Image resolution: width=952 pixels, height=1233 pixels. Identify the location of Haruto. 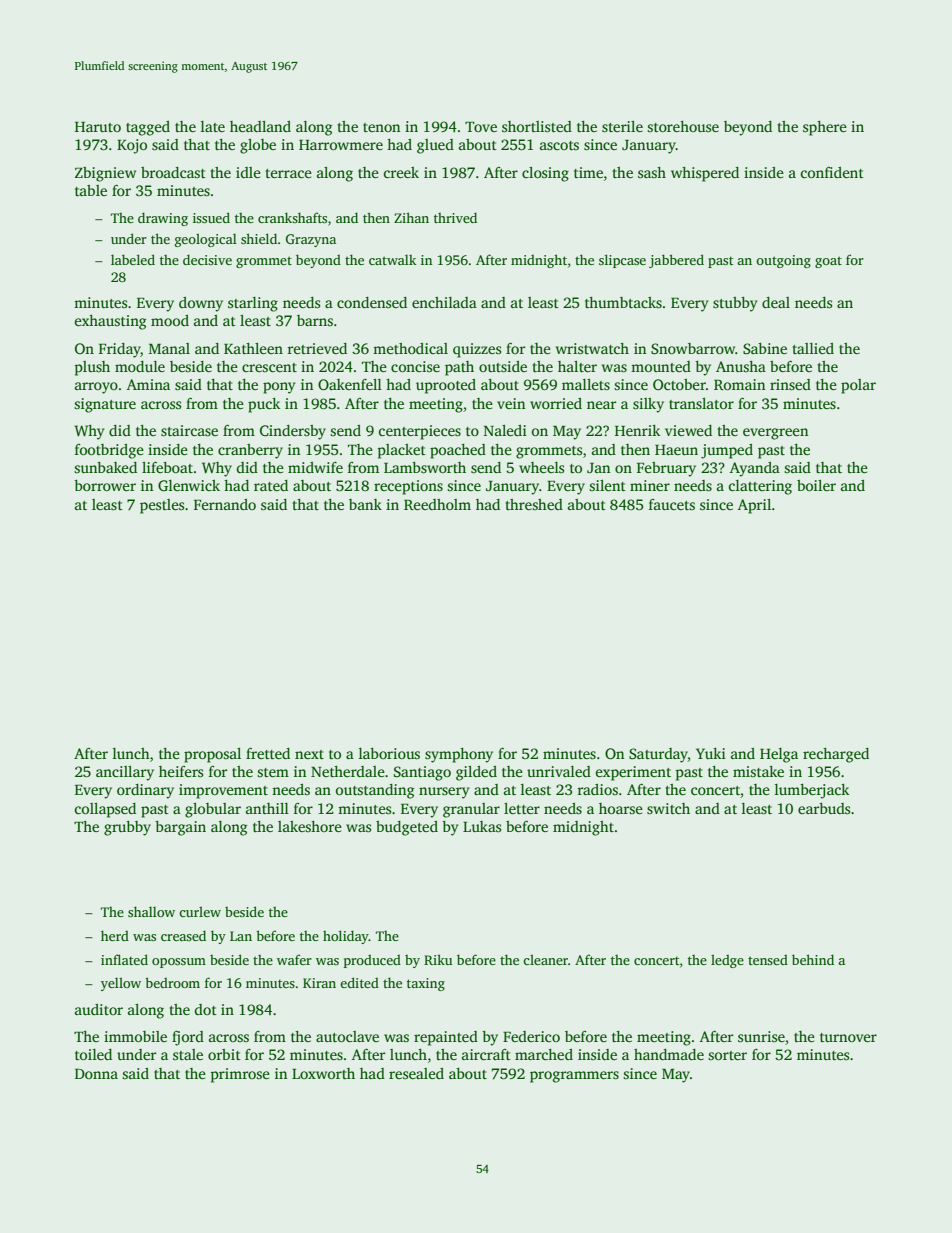
(98, 127).
